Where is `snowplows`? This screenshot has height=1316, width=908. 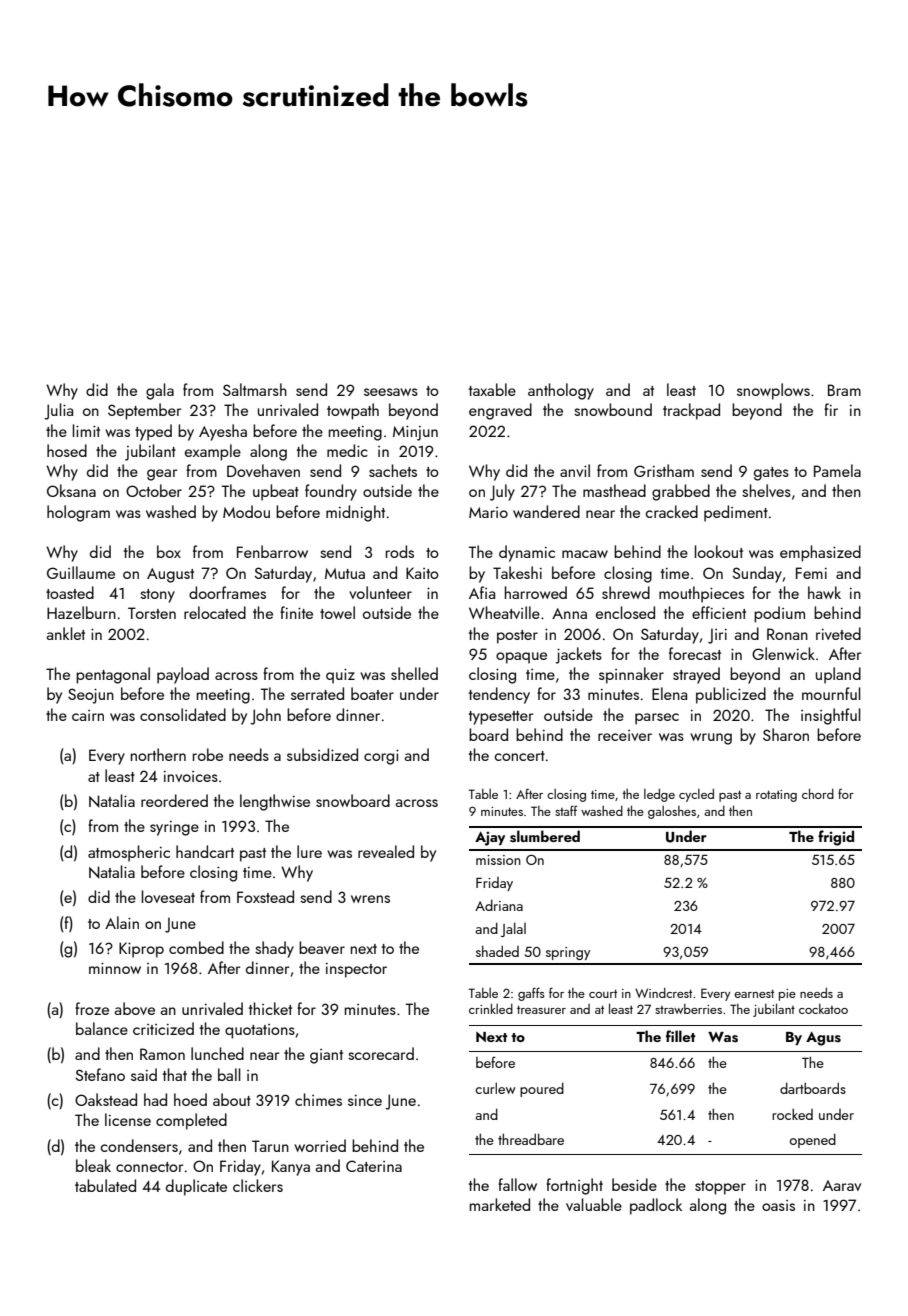 snowplows is located at coordinates (773, 391).
